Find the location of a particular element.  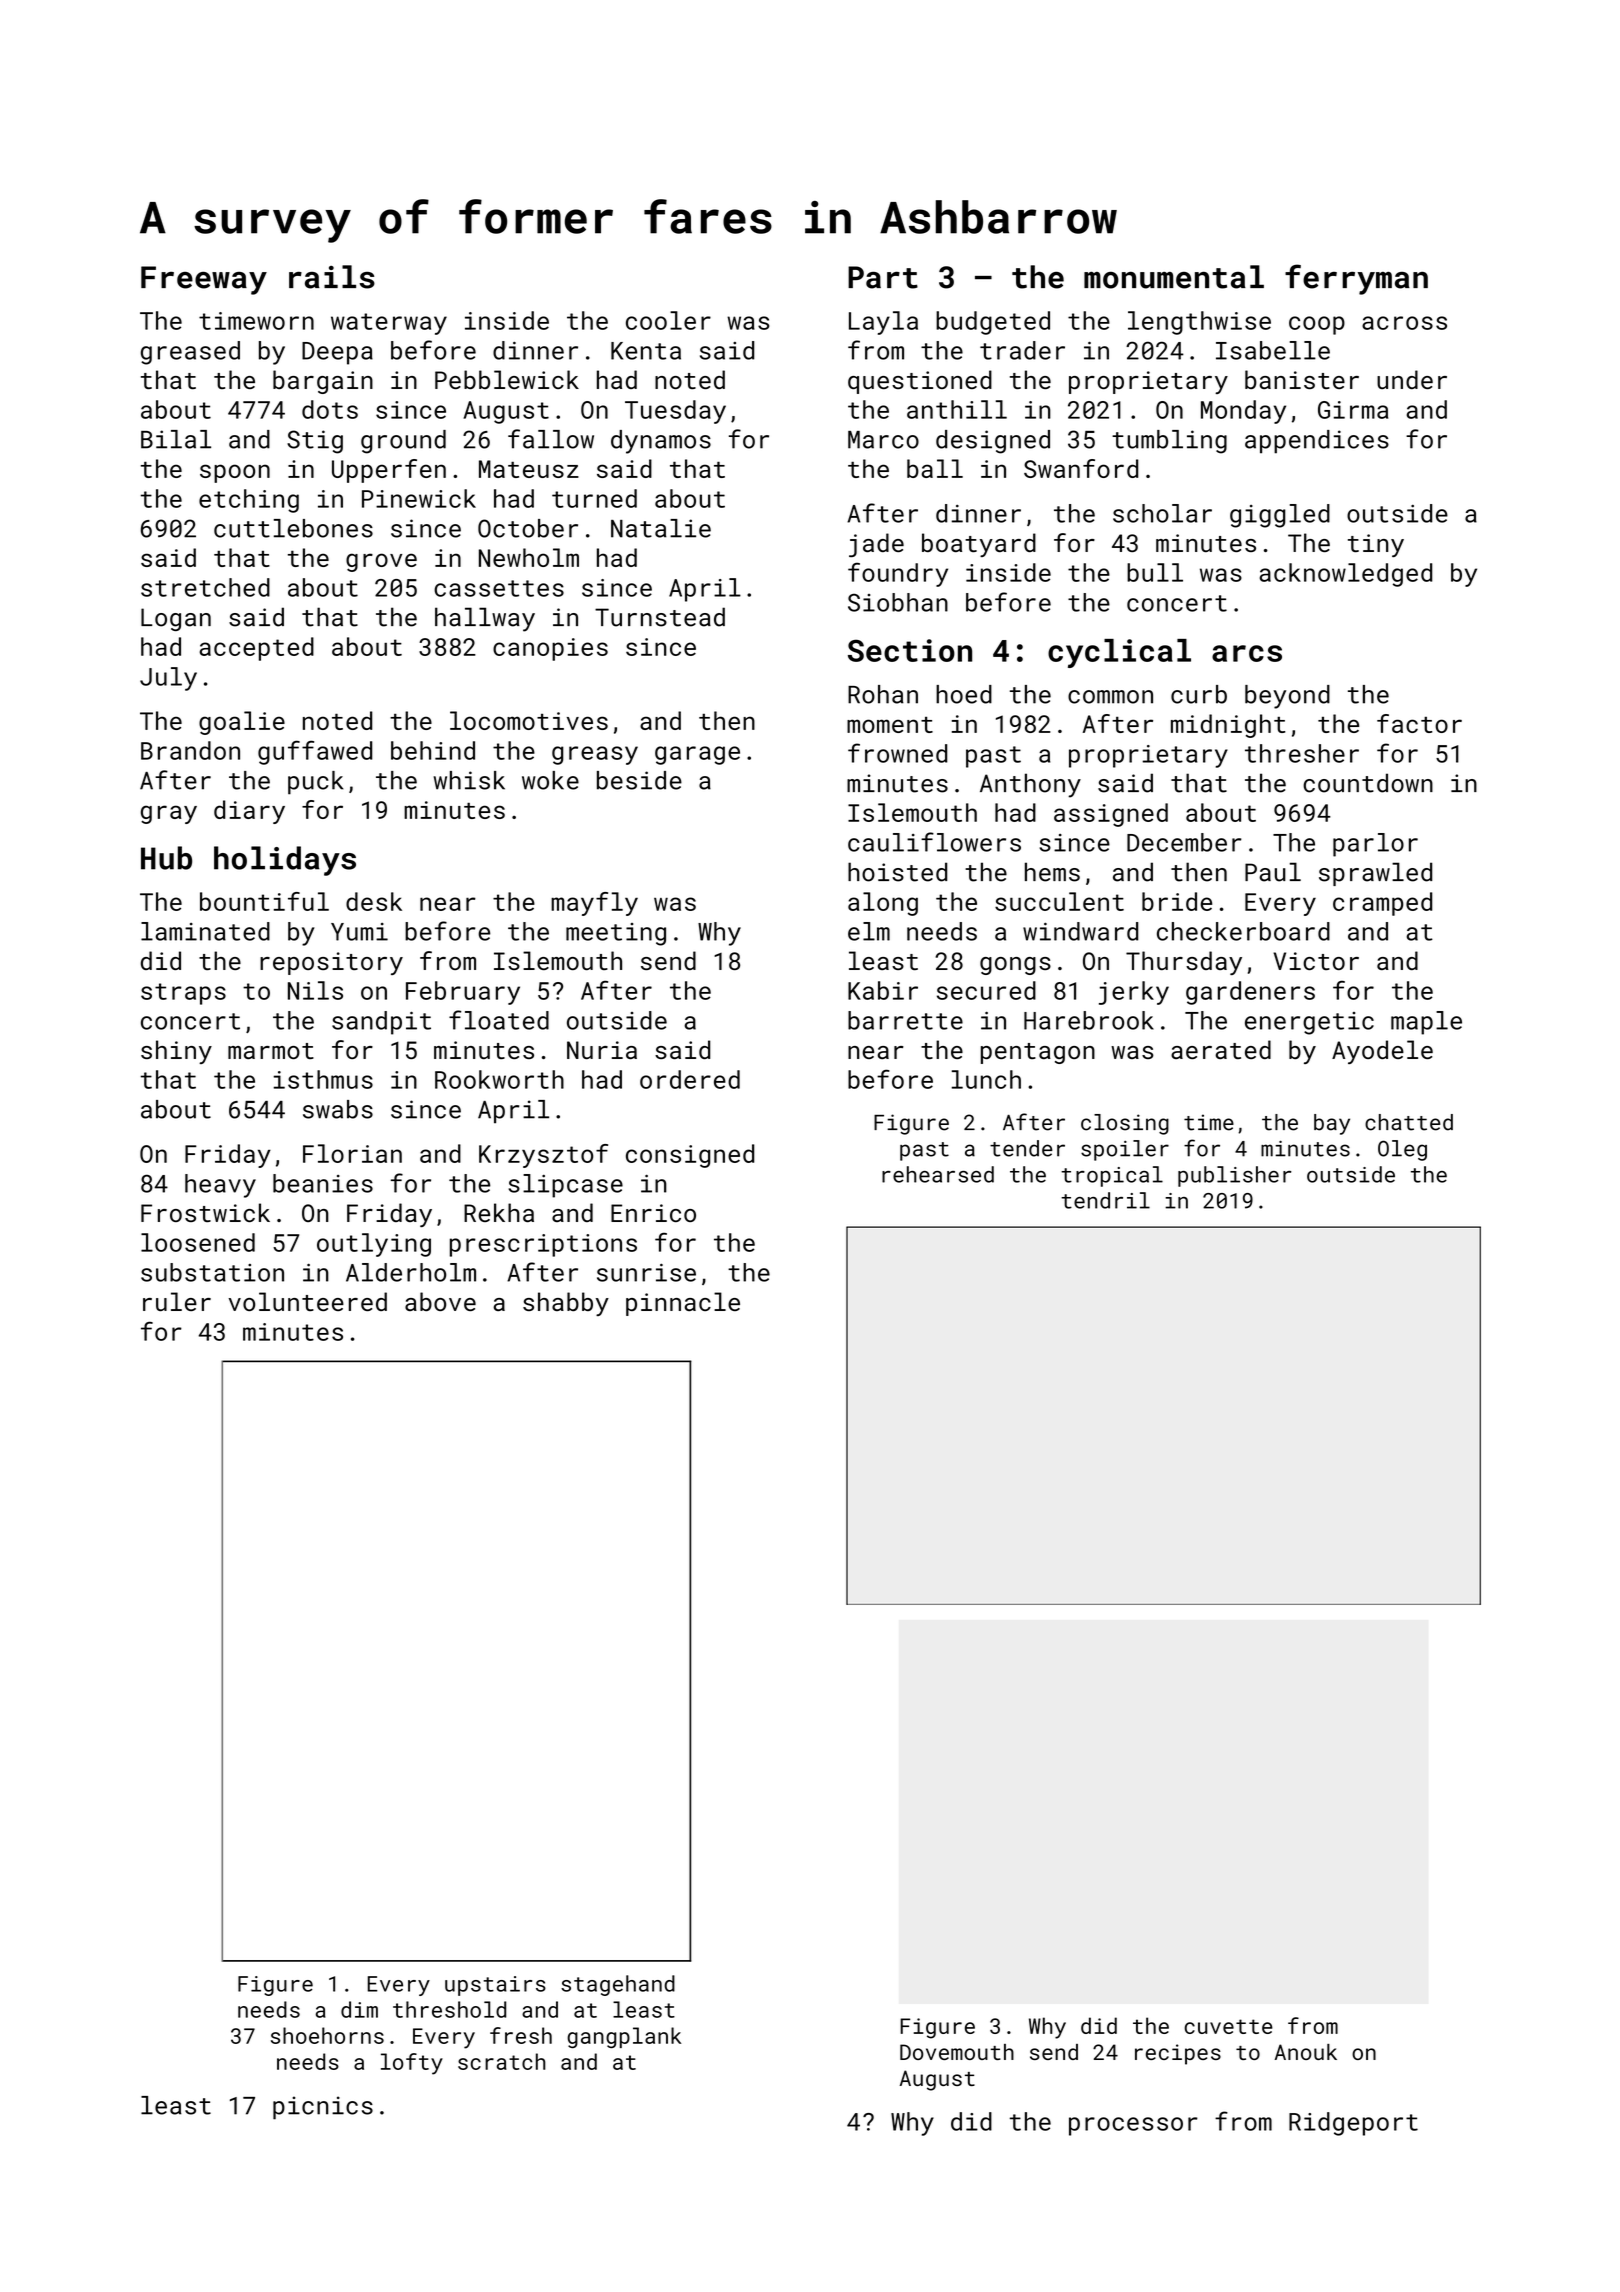

processor is located at coordinates (1133, 2126).
